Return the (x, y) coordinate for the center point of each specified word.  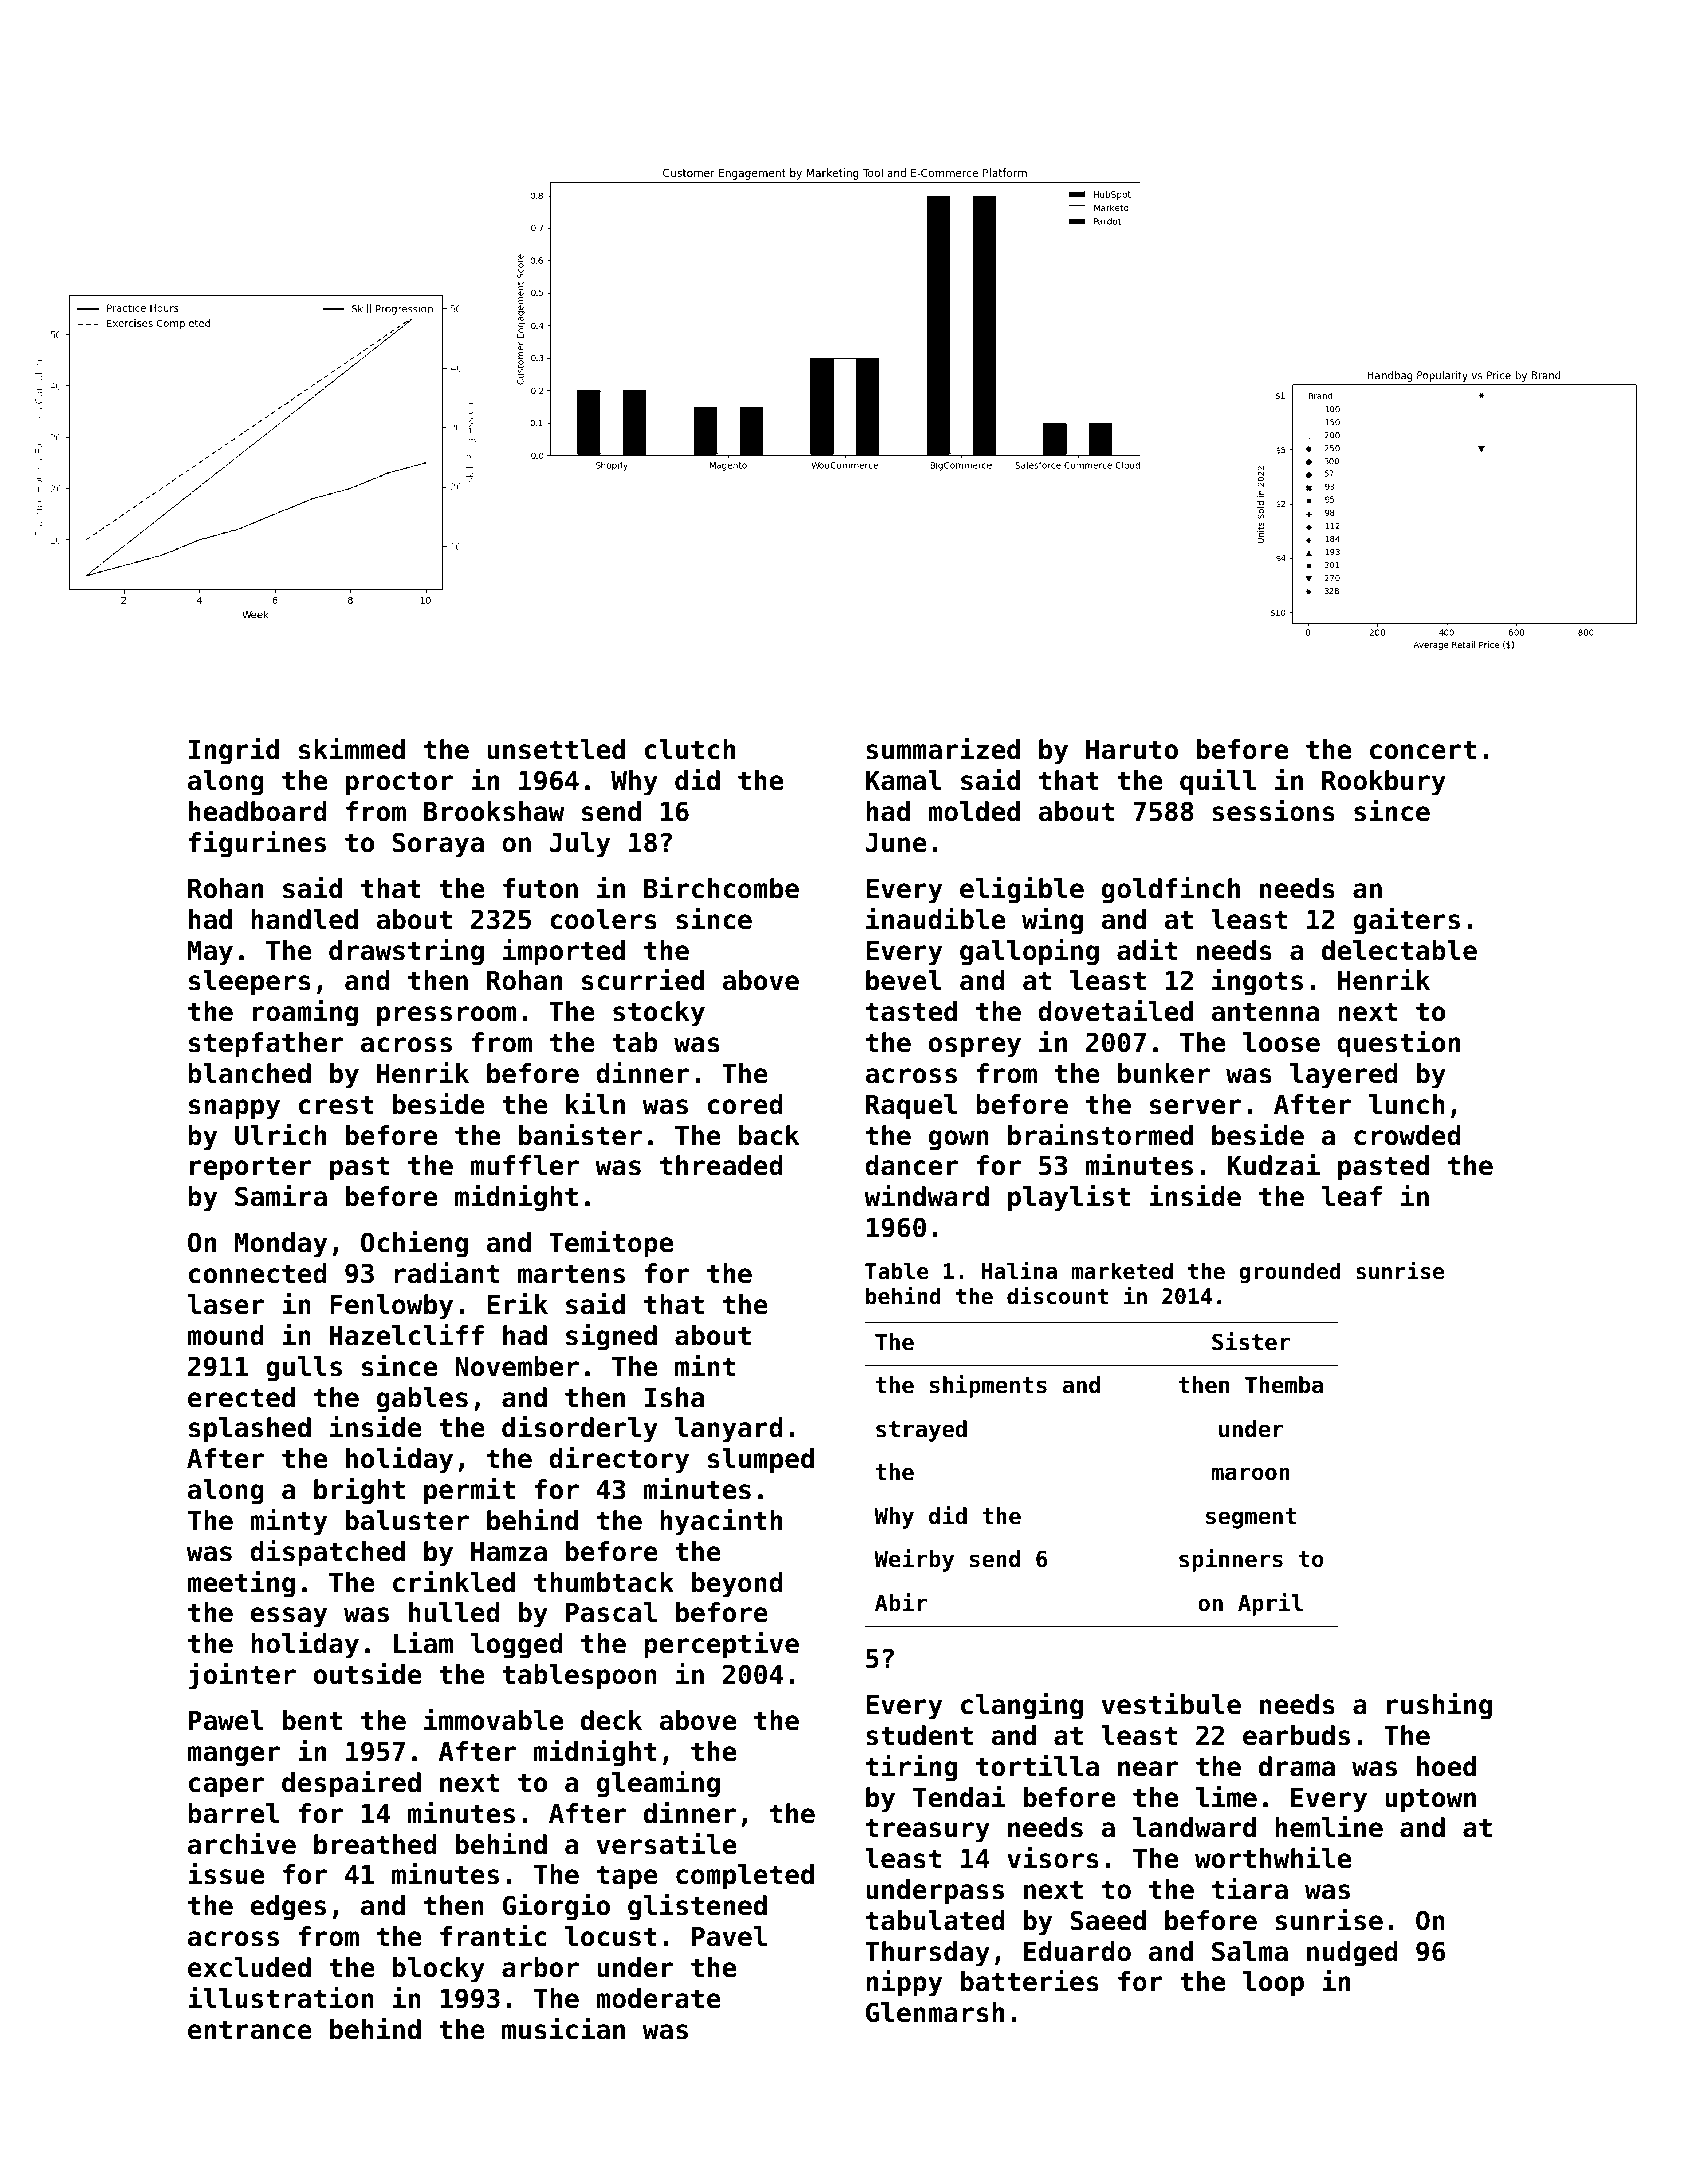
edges (288, 1908)
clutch (690, 749)
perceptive (721, 1645)
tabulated (935, 1920)
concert (1423, 750)
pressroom (446, 1016)
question (1398, 1044)
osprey (975, 1047)
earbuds (1296, 1735)
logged (517, 1646)
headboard (258, 811)
